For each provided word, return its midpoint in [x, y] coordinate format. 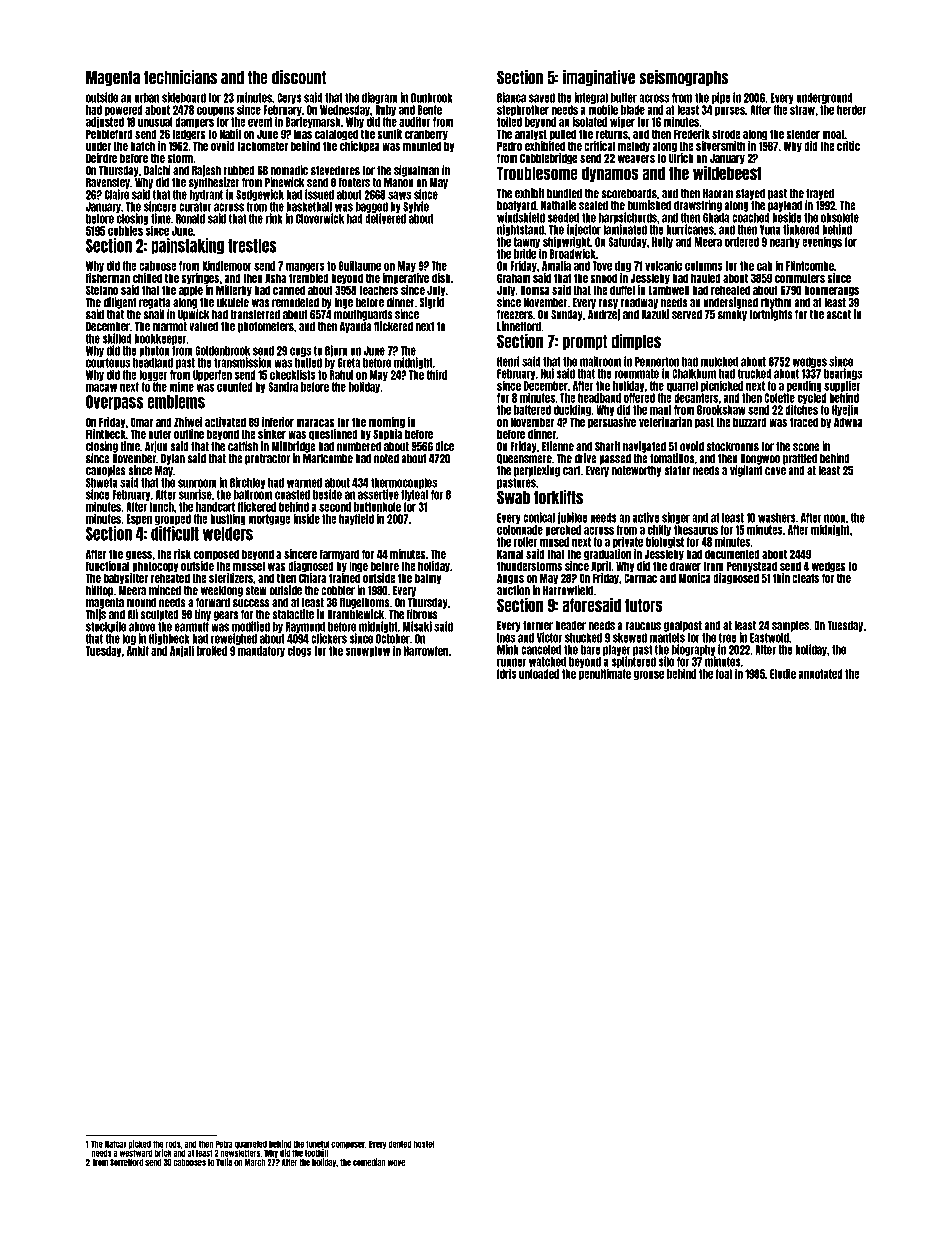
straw [802, 110]
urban [146, 98]
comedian [369, 1162]
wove [396, 1163]
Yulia [224, 1162]
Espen [139, 519]
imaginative [599, 78]
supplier [842, 386]
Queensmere [524, 459]
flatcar [116, 1144]
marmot [170, 327]
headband [599, 398]
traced [804, 422]
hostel [424, 1144]
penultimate [605, 674]
